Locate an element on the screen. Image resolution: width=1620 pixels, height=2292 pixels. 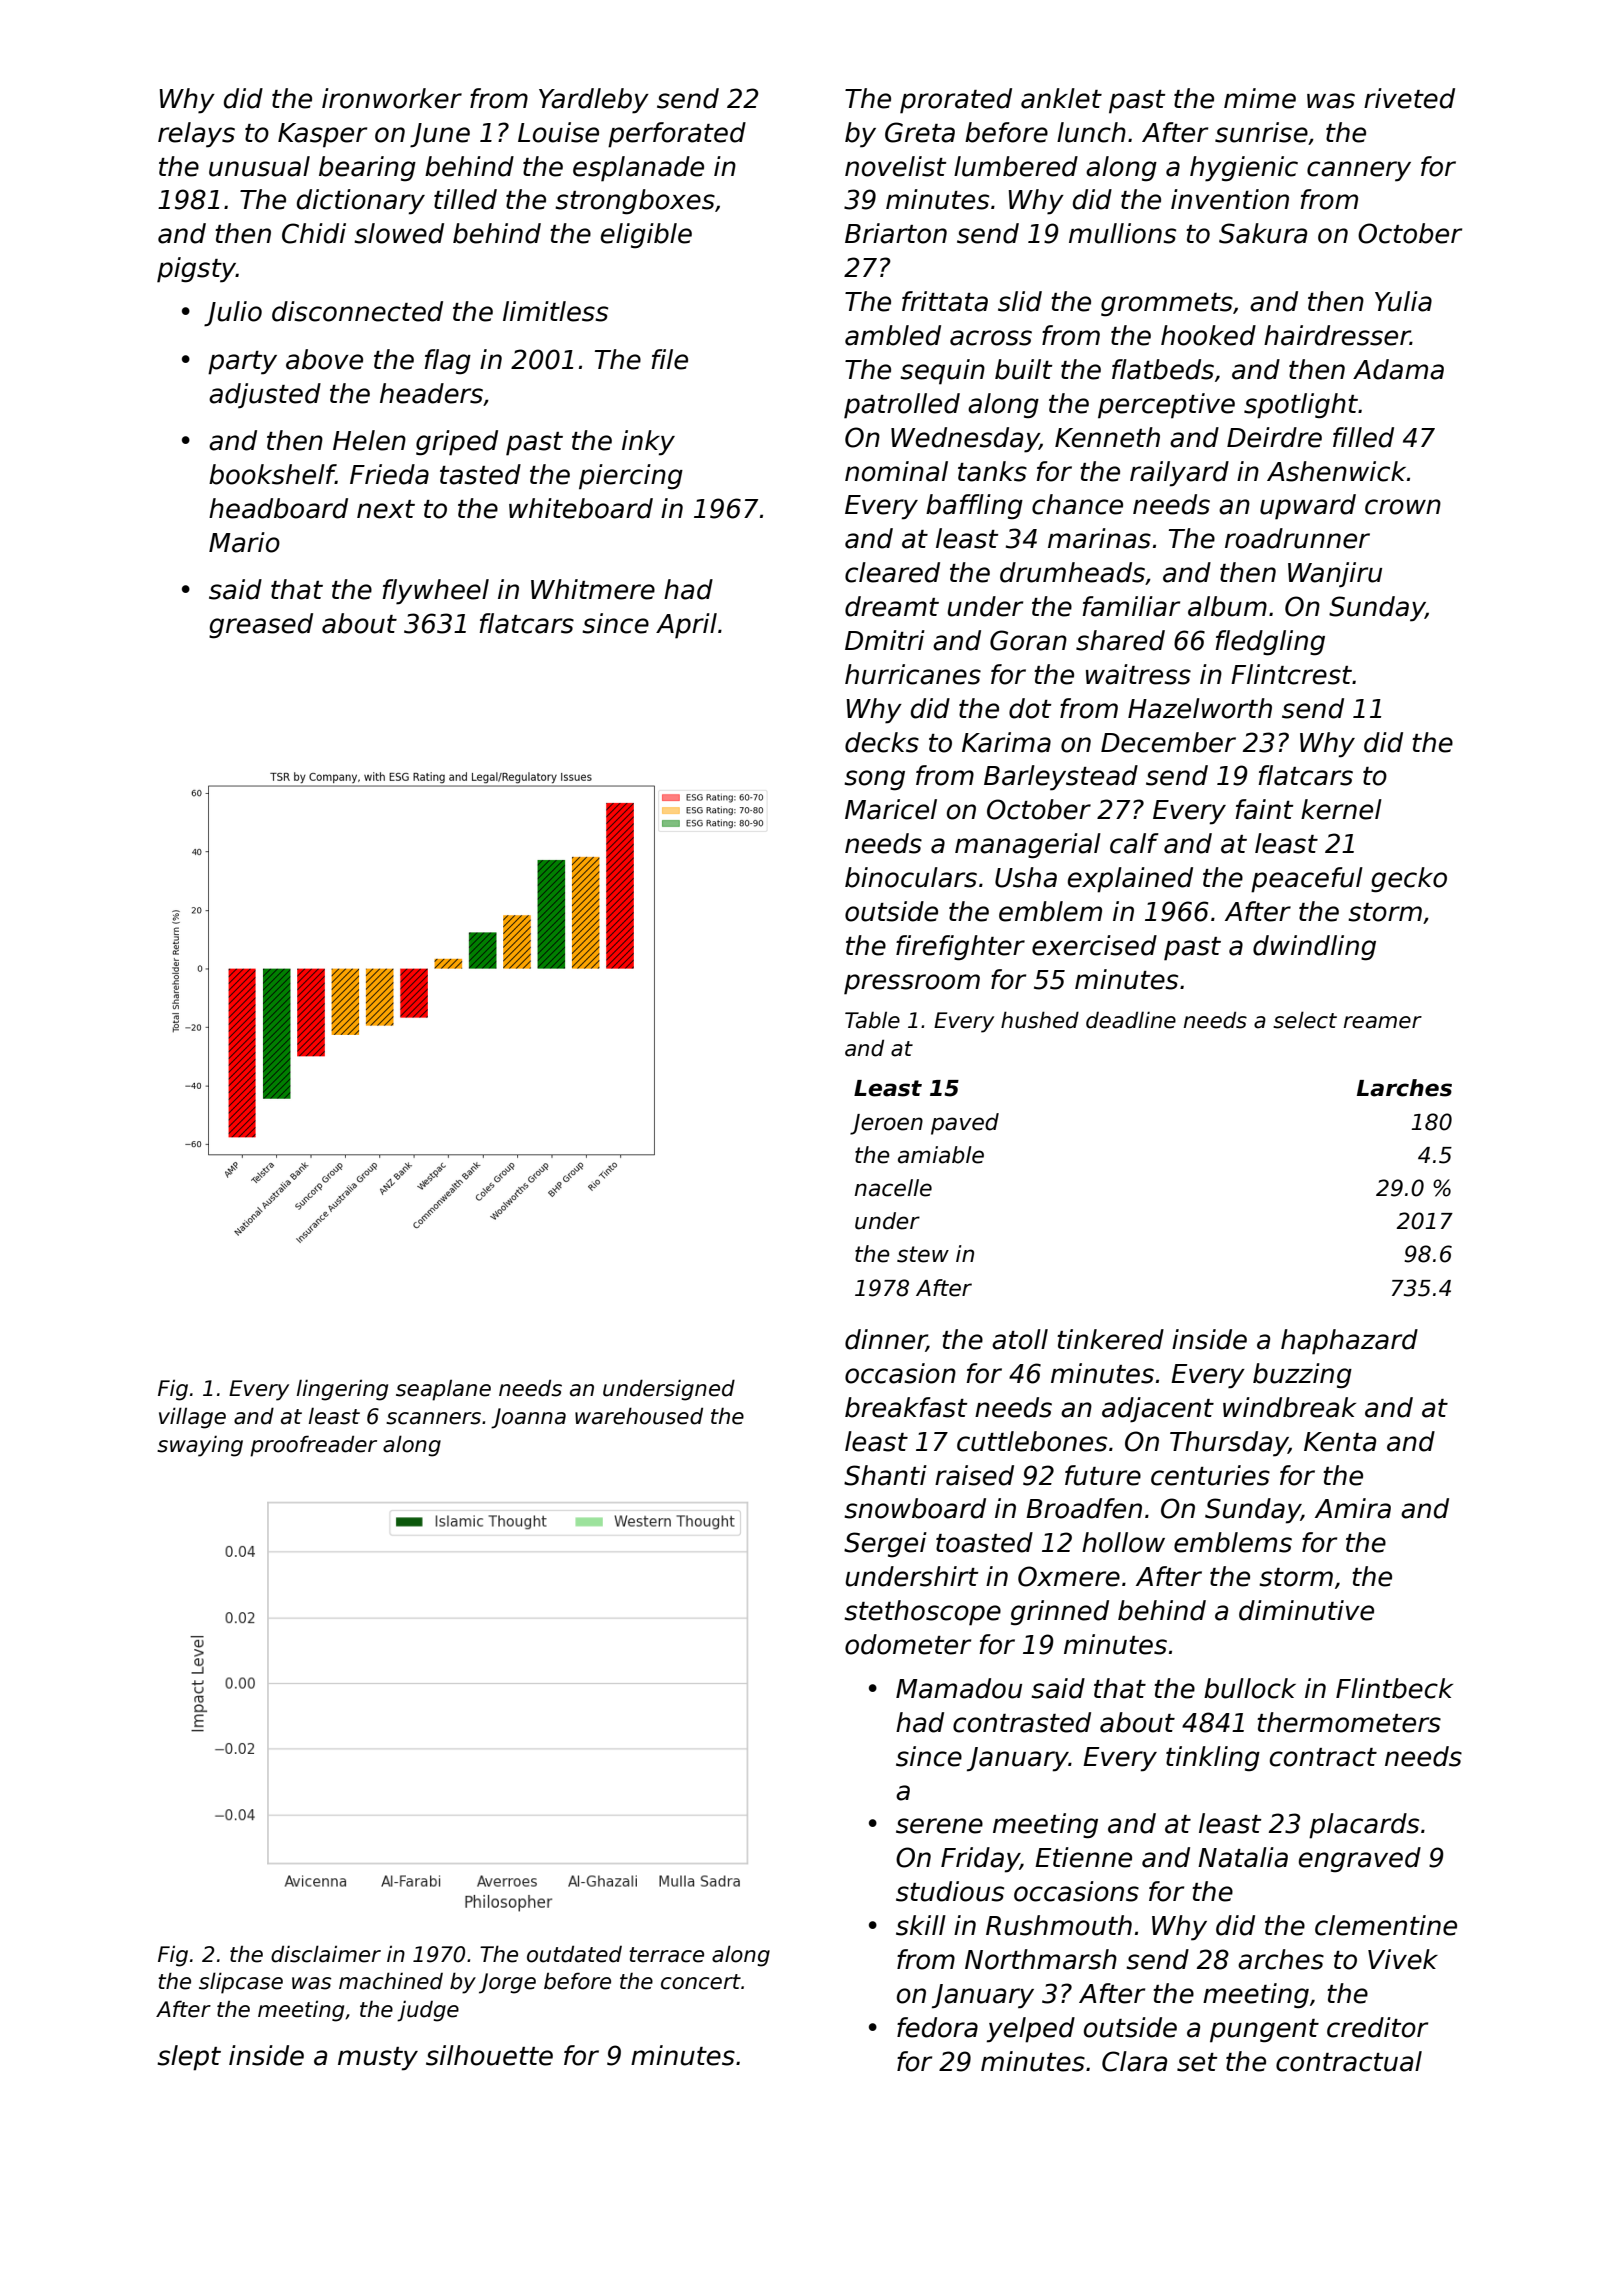
placards is located at coordinates (1364, 1826).
